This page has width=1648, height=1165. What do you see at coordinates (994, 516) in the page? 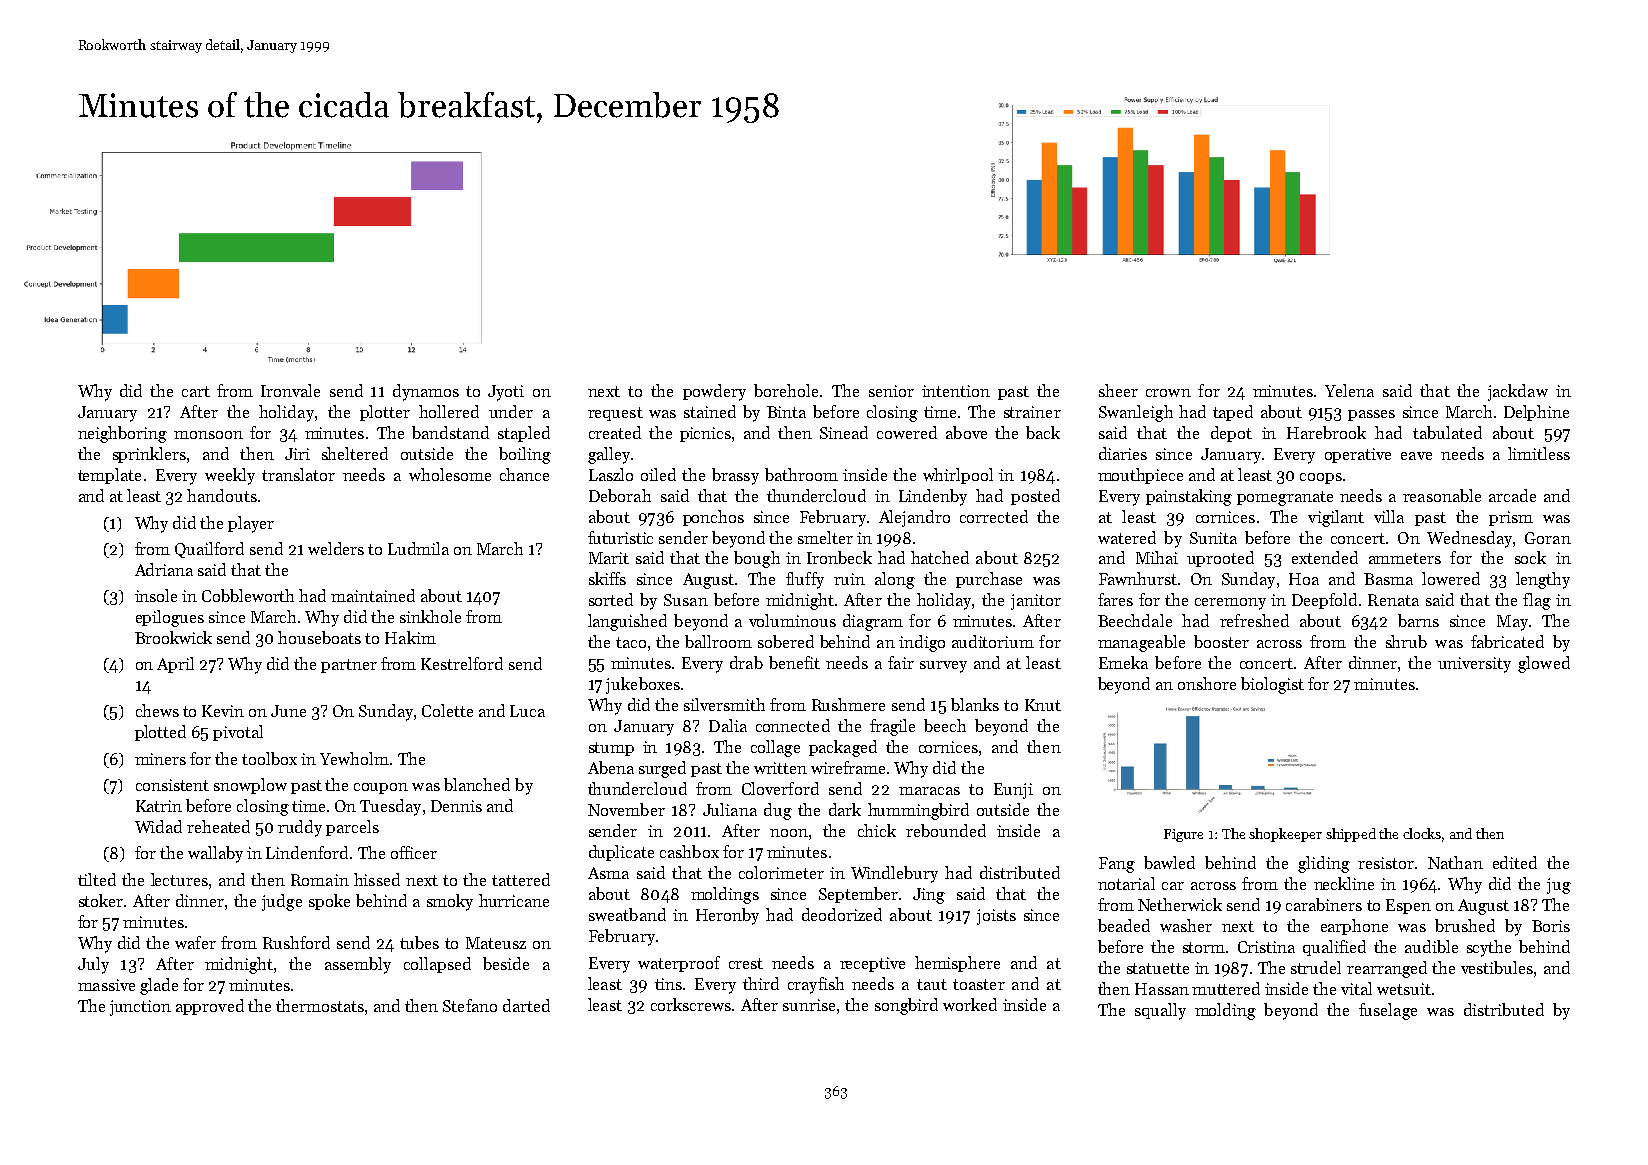
I see `corrected` at bounding box center [994, 516].
